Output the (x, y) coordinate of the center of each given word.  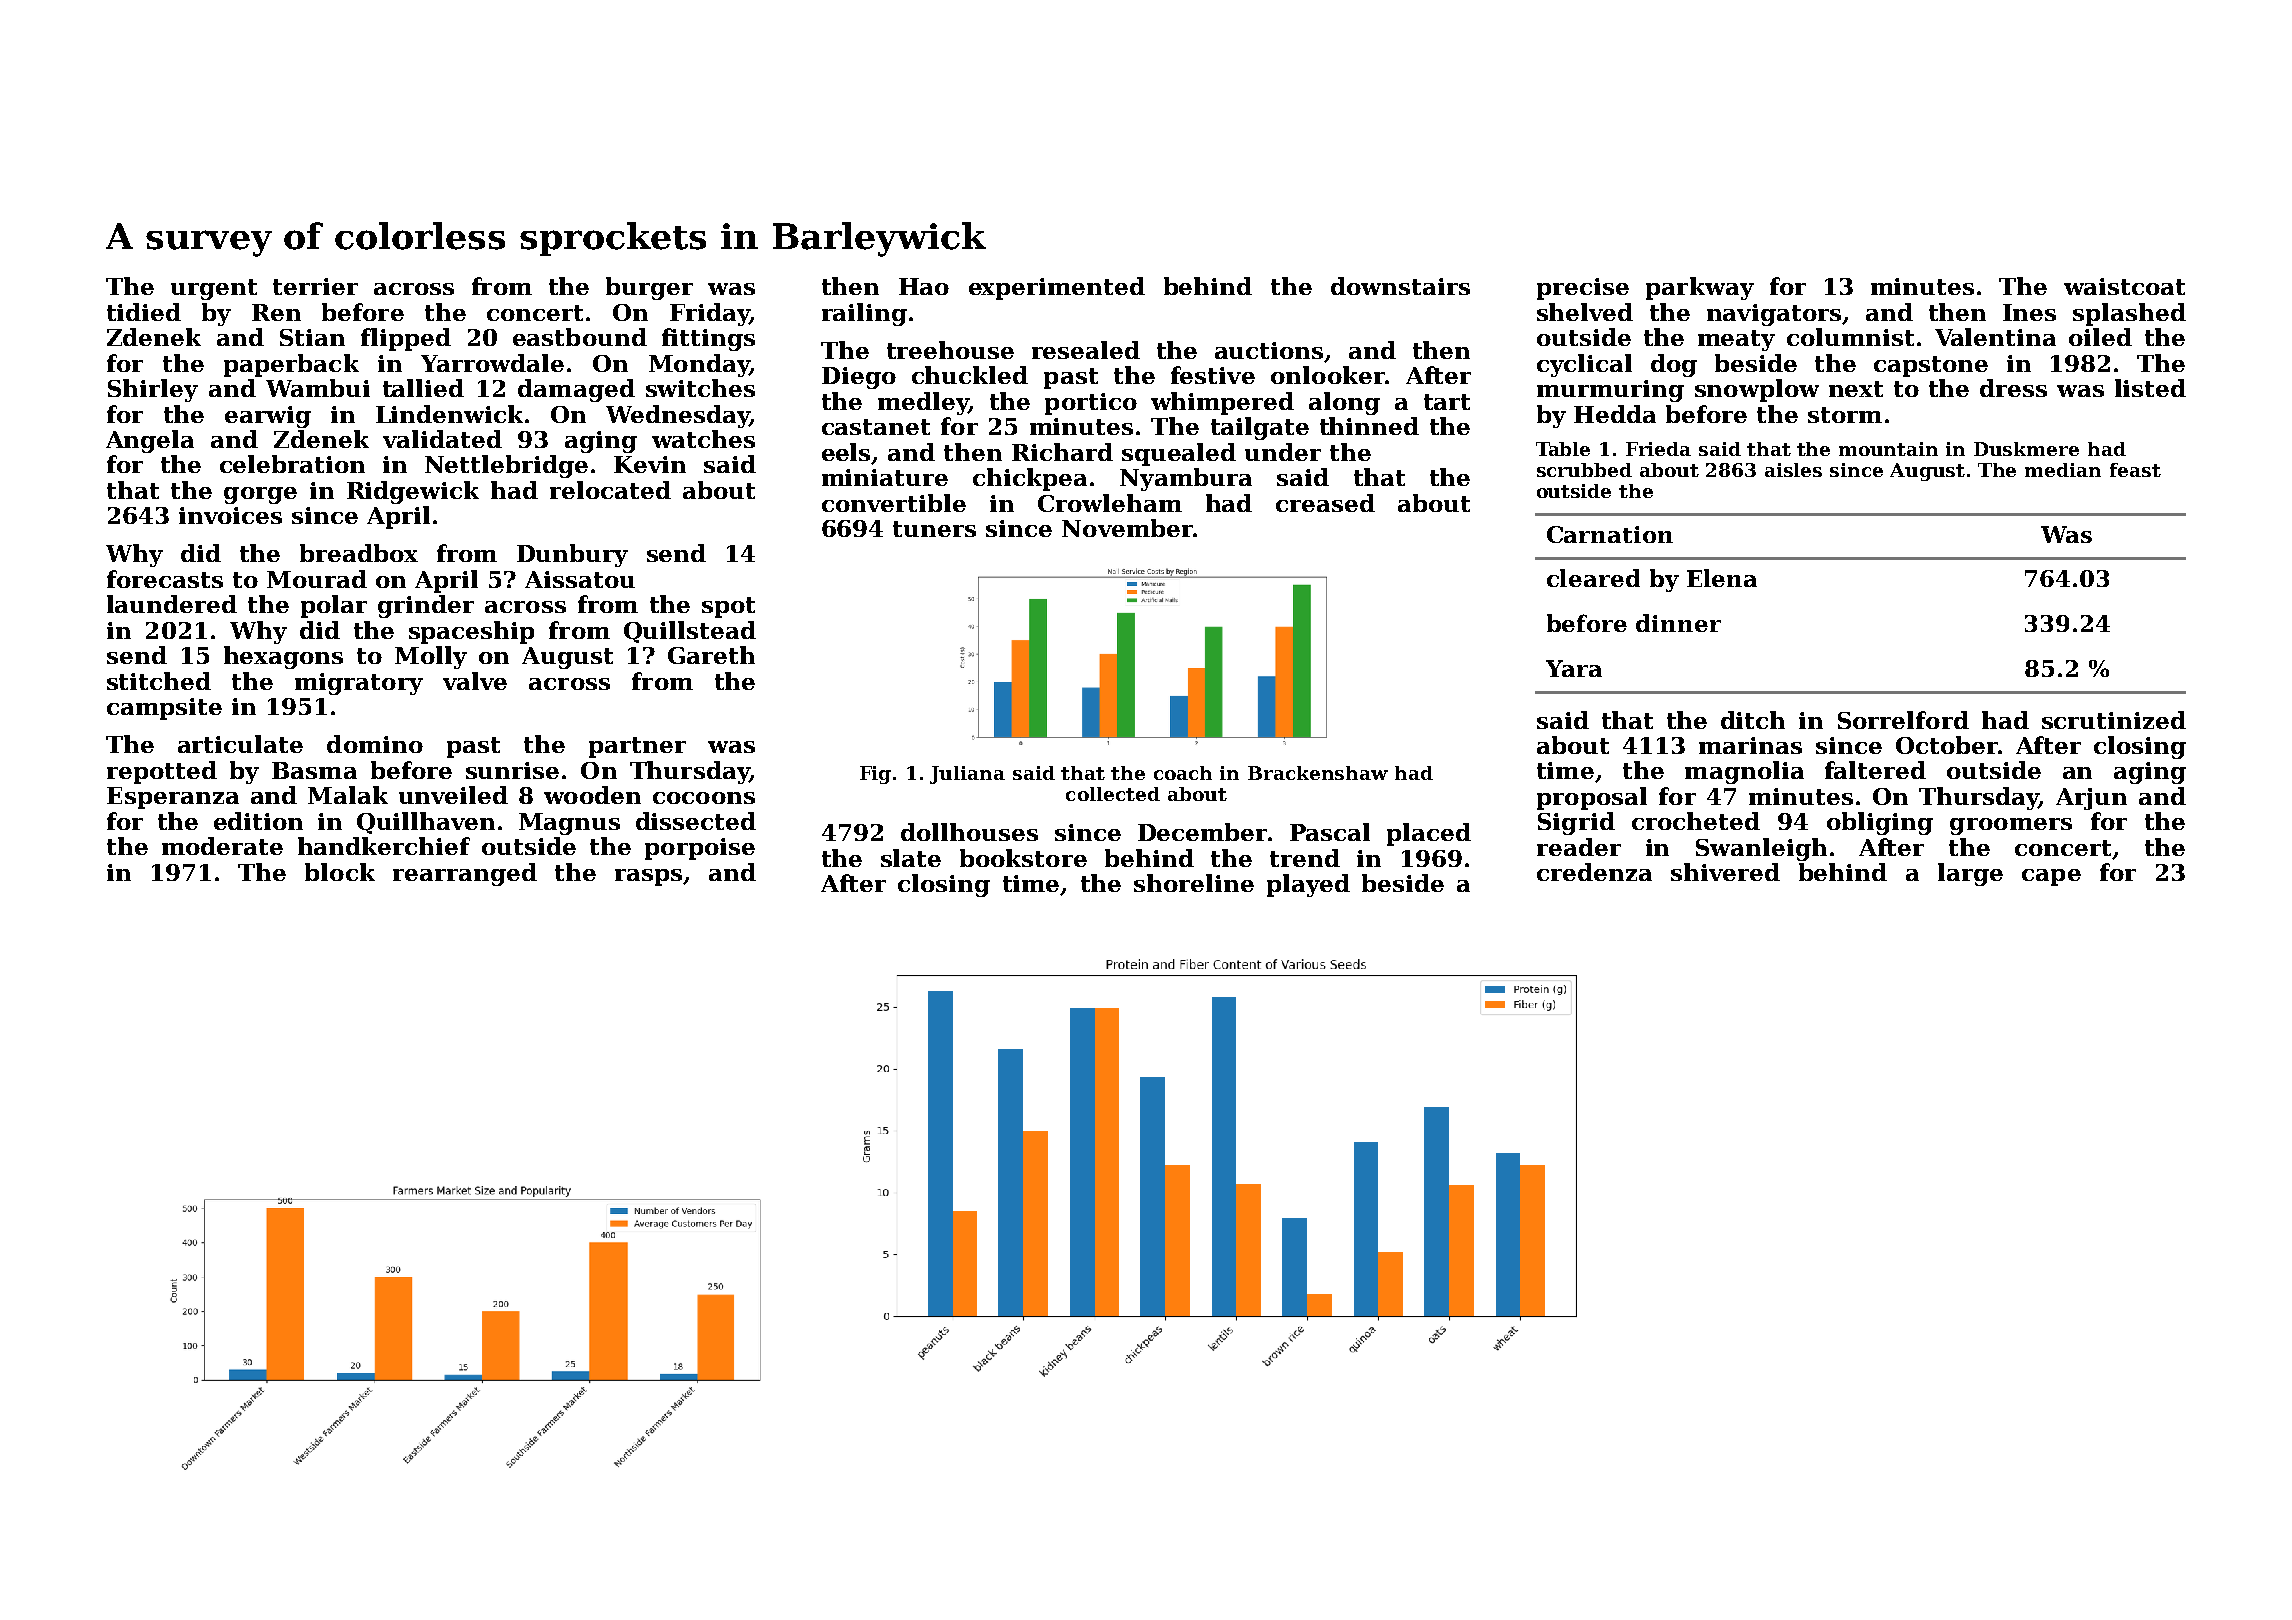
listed (2150, 388)
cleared (1593, 578)
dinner (1678, 623)
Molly (431, 657)
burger (649, 288)
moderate (222, 846)
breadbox (359, 553)
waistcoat (2124, 286)
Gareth (711, 655)
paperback (291, 365)
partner (637, 747)
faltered (1875, 770)
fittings (708, 339)
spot (728, 607)
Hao (924, 286)
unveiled (453, 795)
